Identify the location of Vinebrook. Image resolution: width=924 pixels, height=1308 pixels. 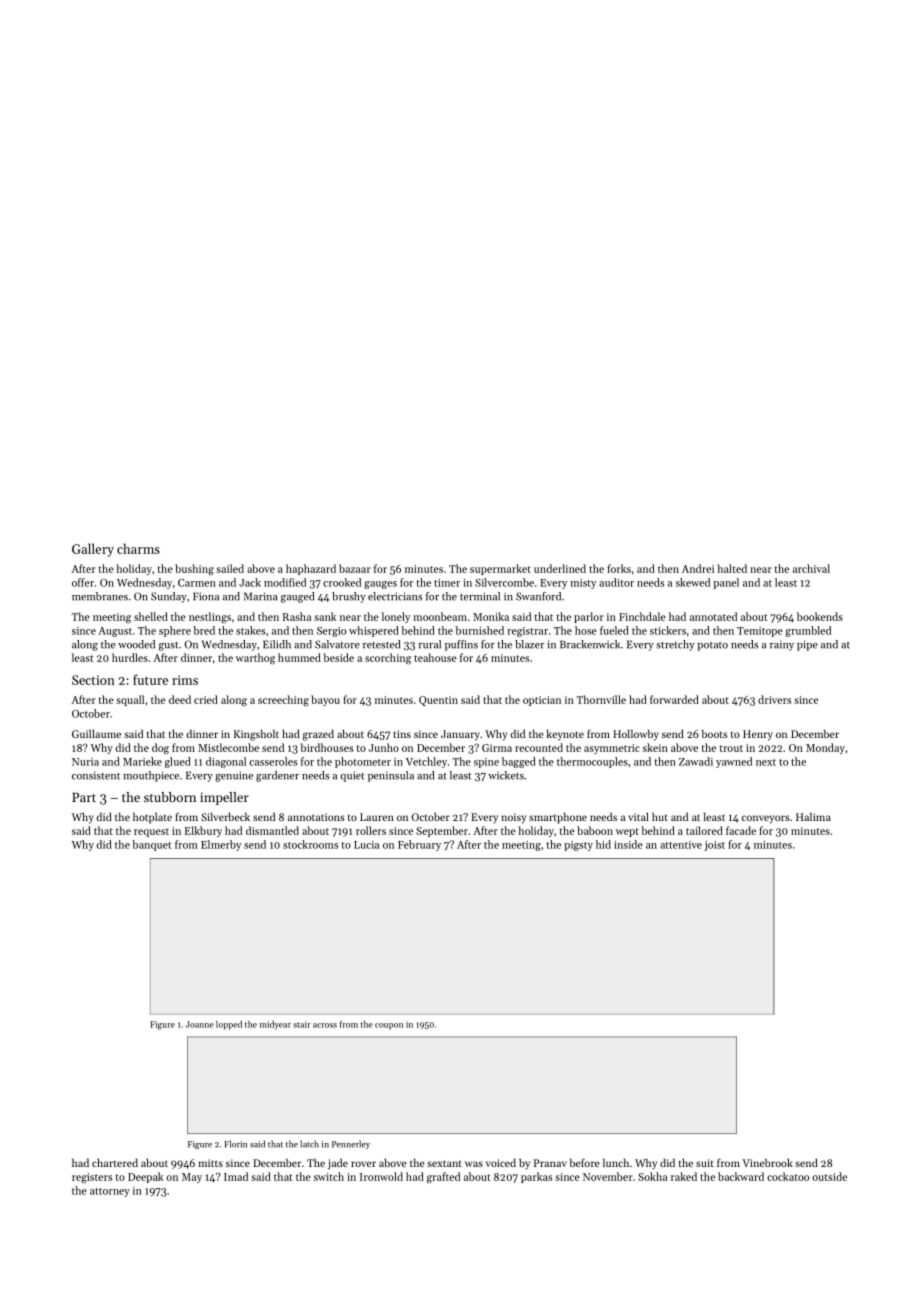
(767, 1163).
